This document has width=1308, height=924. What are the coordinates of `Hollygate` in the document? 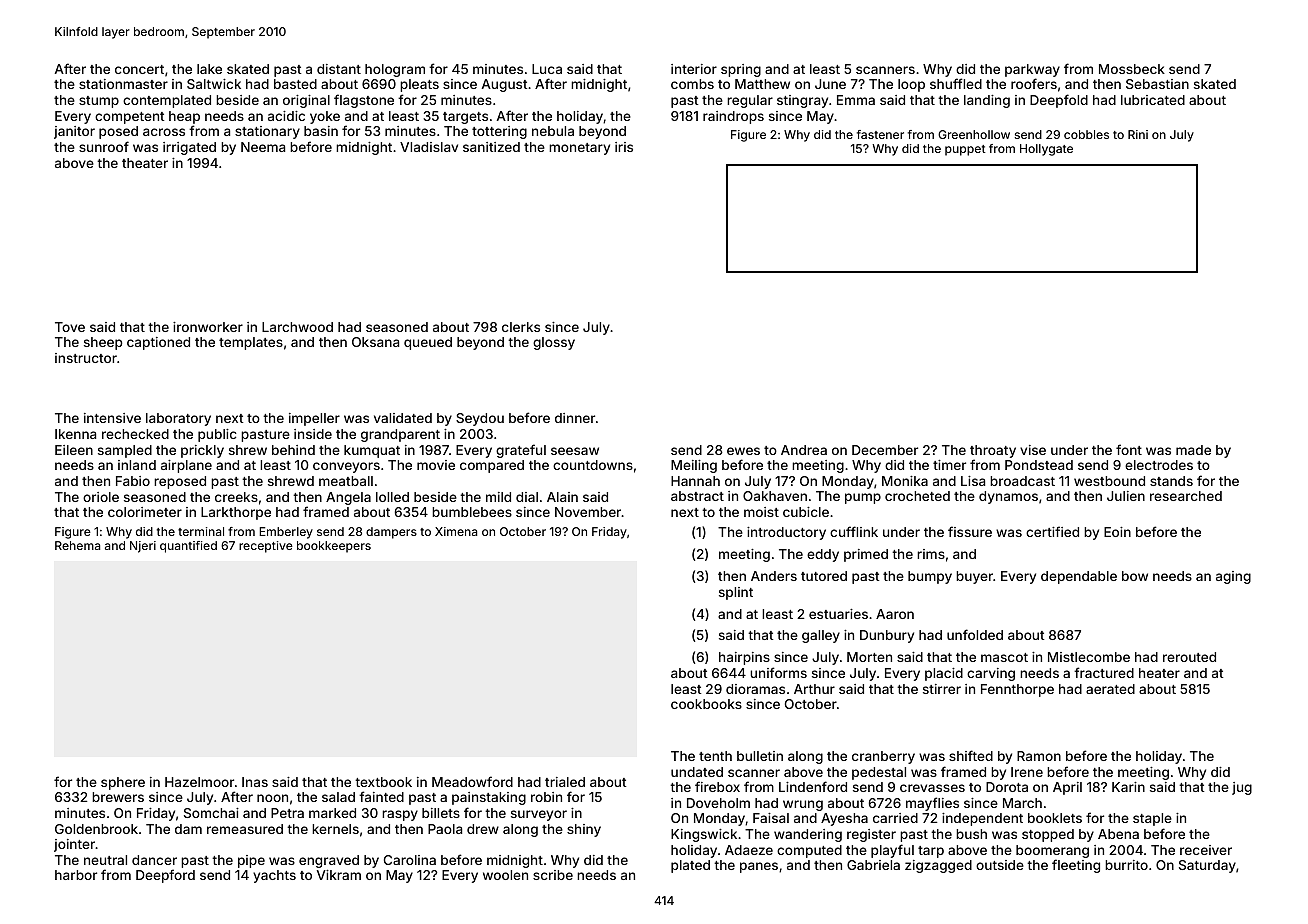 It's located at (1046, 150).
